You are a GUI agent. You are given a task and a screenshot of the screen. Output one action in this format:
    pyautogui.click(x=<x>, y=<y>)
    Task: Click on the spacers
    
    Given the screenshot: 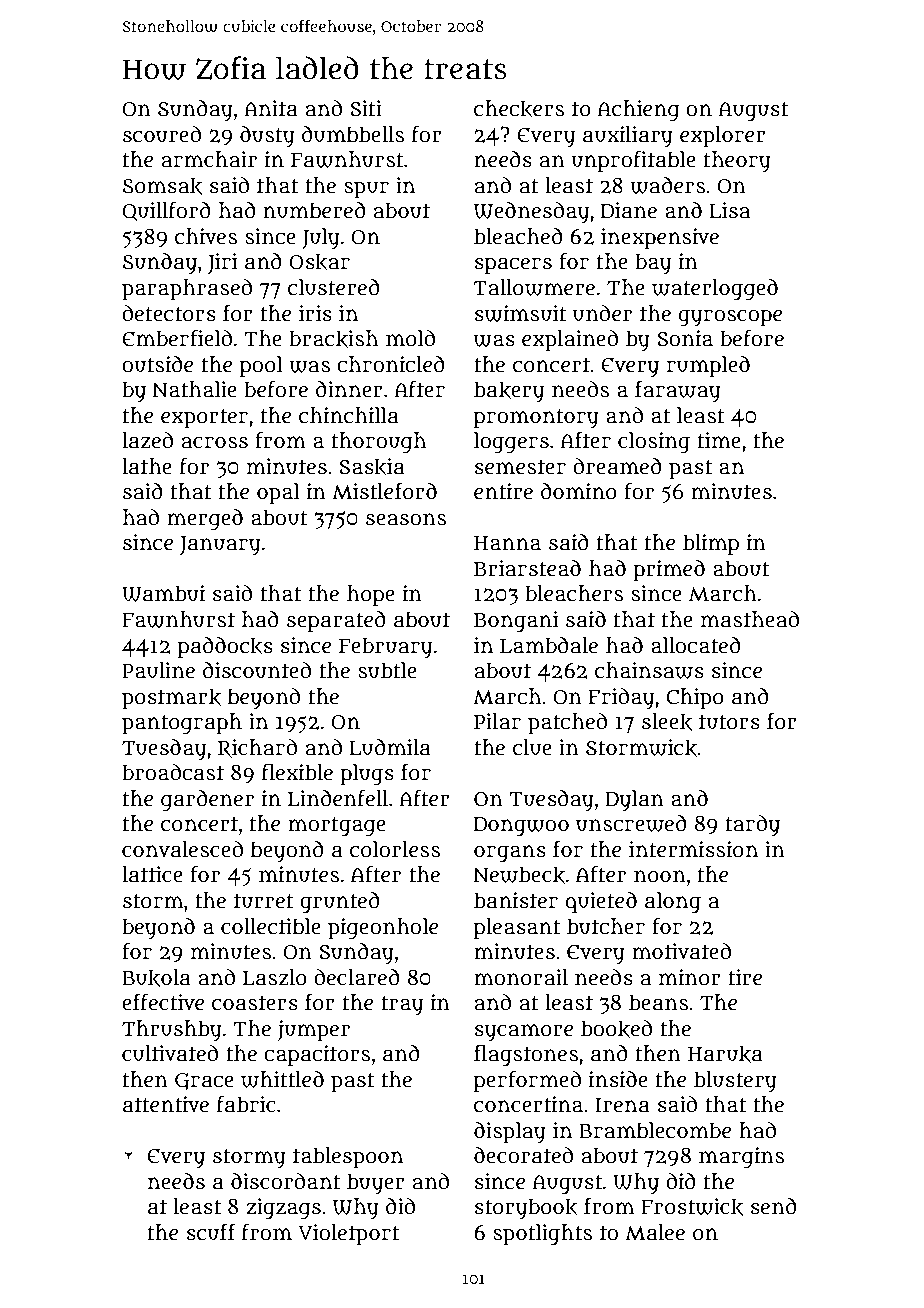 What is the action you would take?
    pyautogui.click(x=513, y=266)
